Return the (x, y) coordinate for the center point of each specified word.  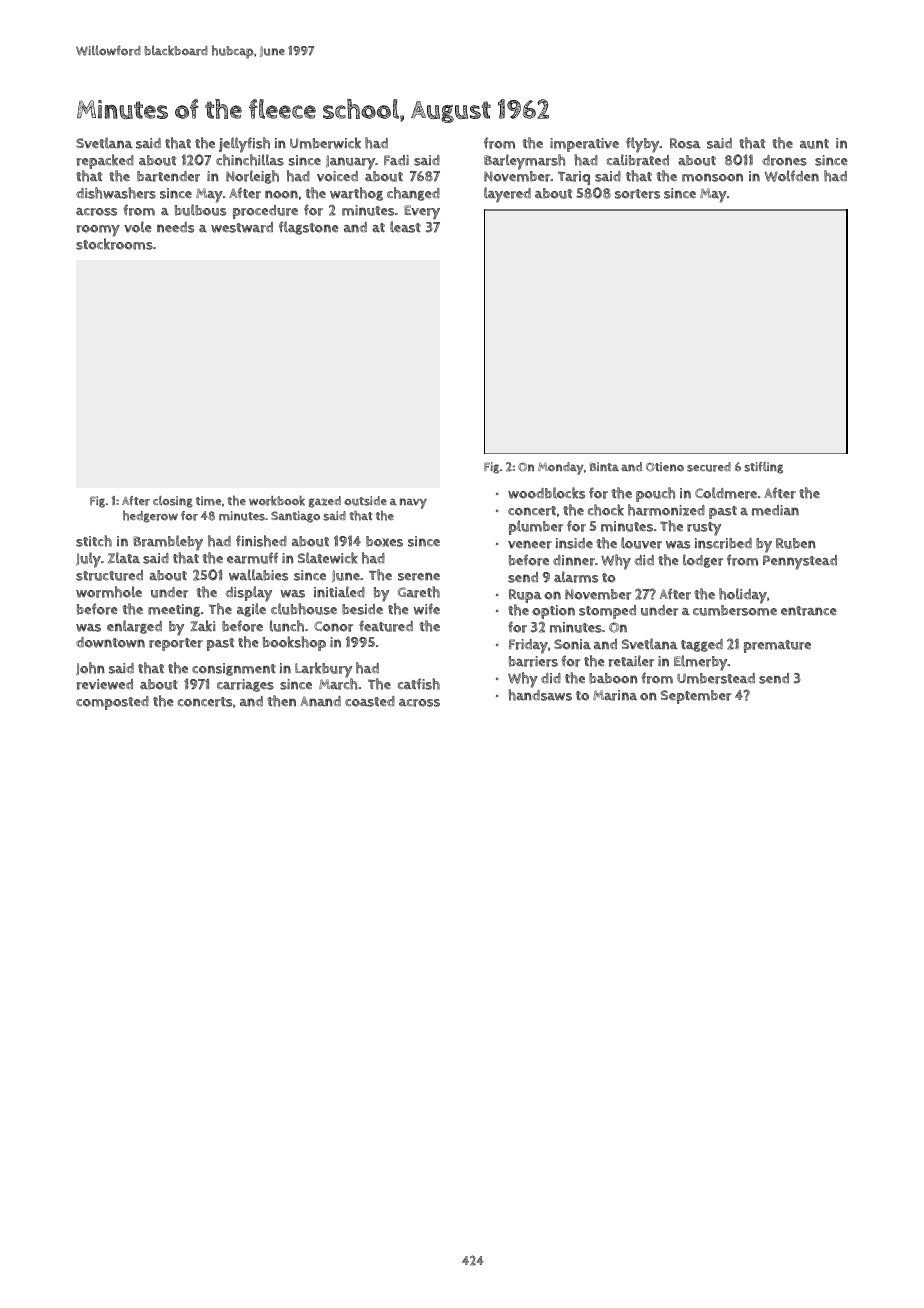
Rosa (685, 143)
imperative (584, 145)
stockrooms (114, 244)
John (90, 668)
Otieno (665, 467)
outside (365, 501)
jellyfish (244, 145)
